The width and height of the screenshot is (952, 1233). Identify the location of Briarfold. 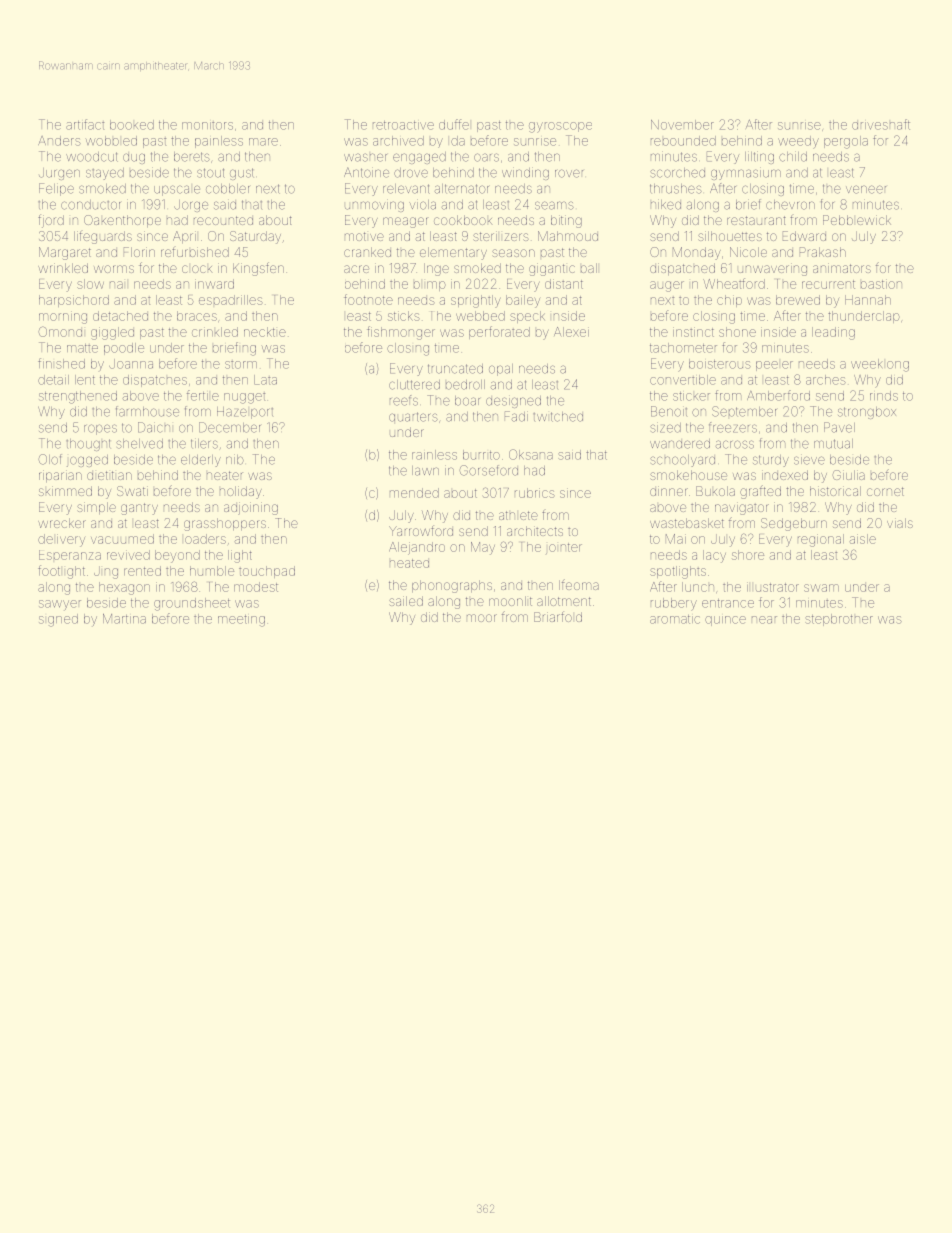
(558, 616).
